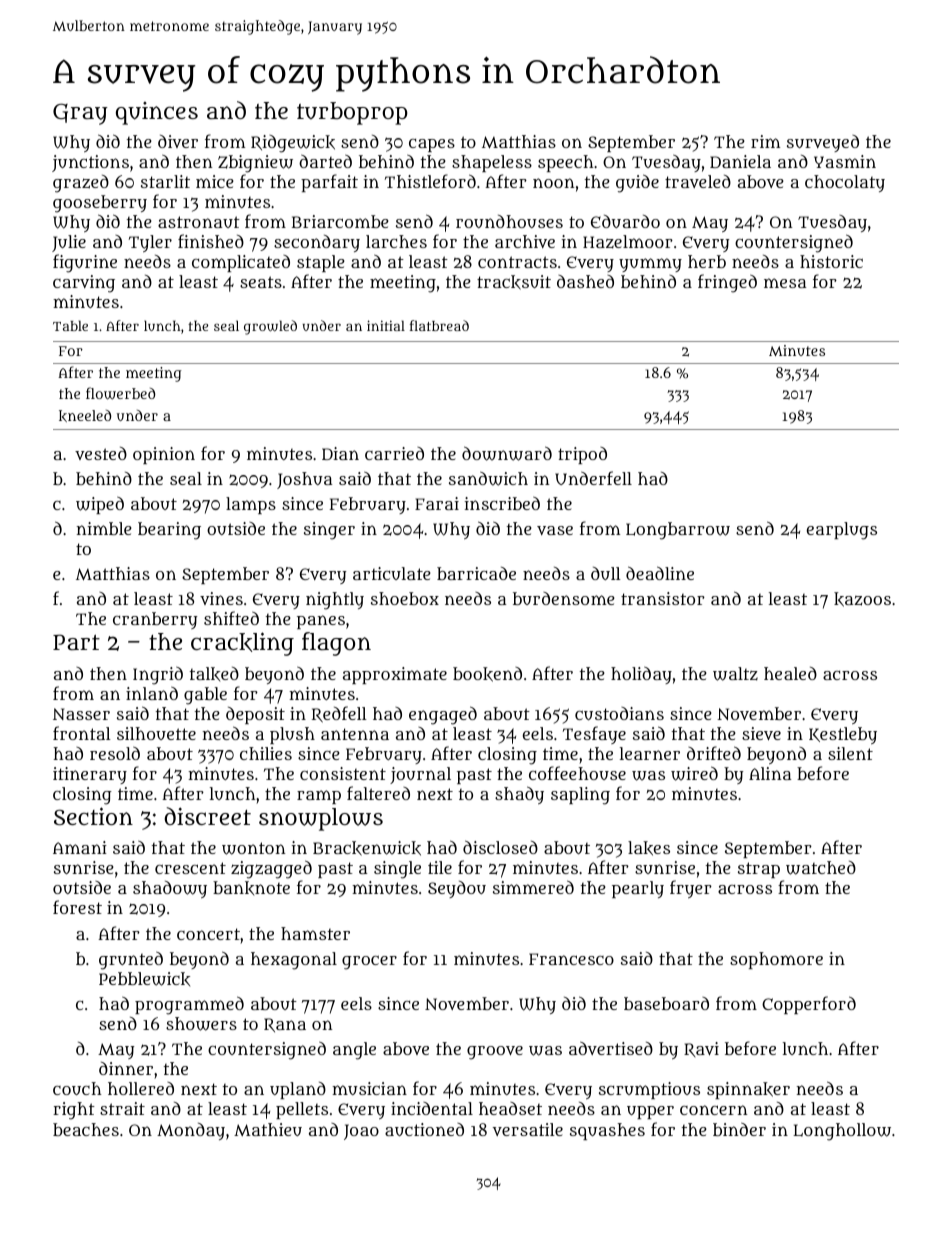 This screenshot has width=952, height=1233. I want to click on opinion, so click(164, 455).
